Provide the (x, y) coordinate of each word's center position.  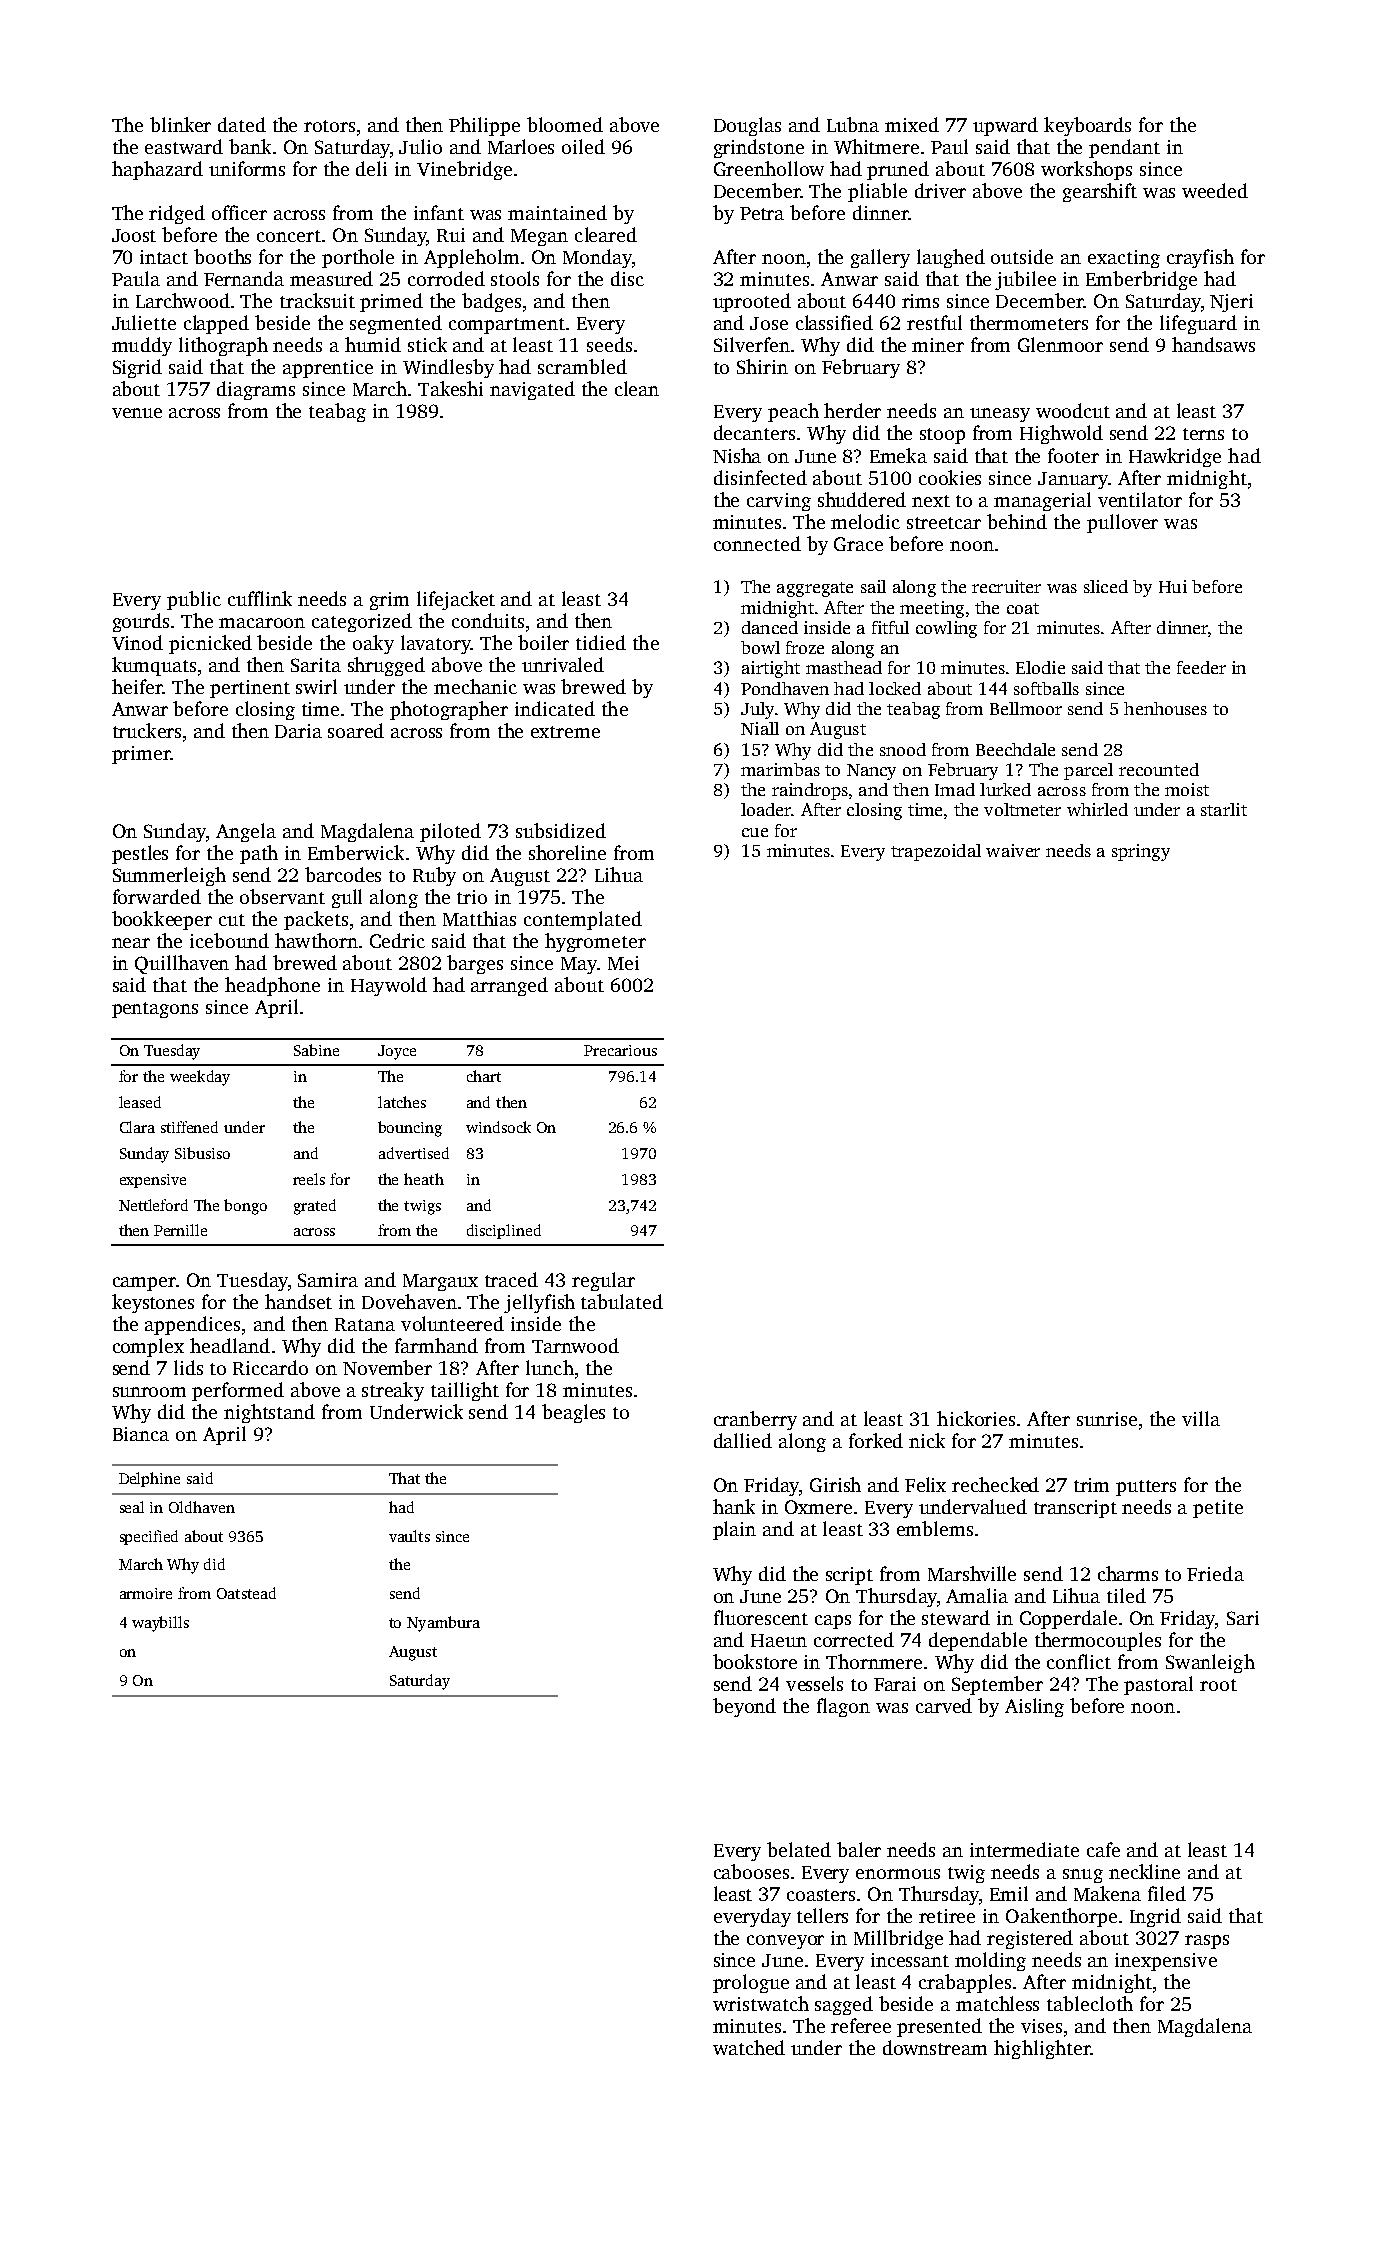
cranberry (755, 1420)
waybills (160, 1624)
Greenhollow (769, 168)
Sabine (316, 1050)
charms (1128, 1573)
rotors (329, 126)
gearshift (1100, 192)
